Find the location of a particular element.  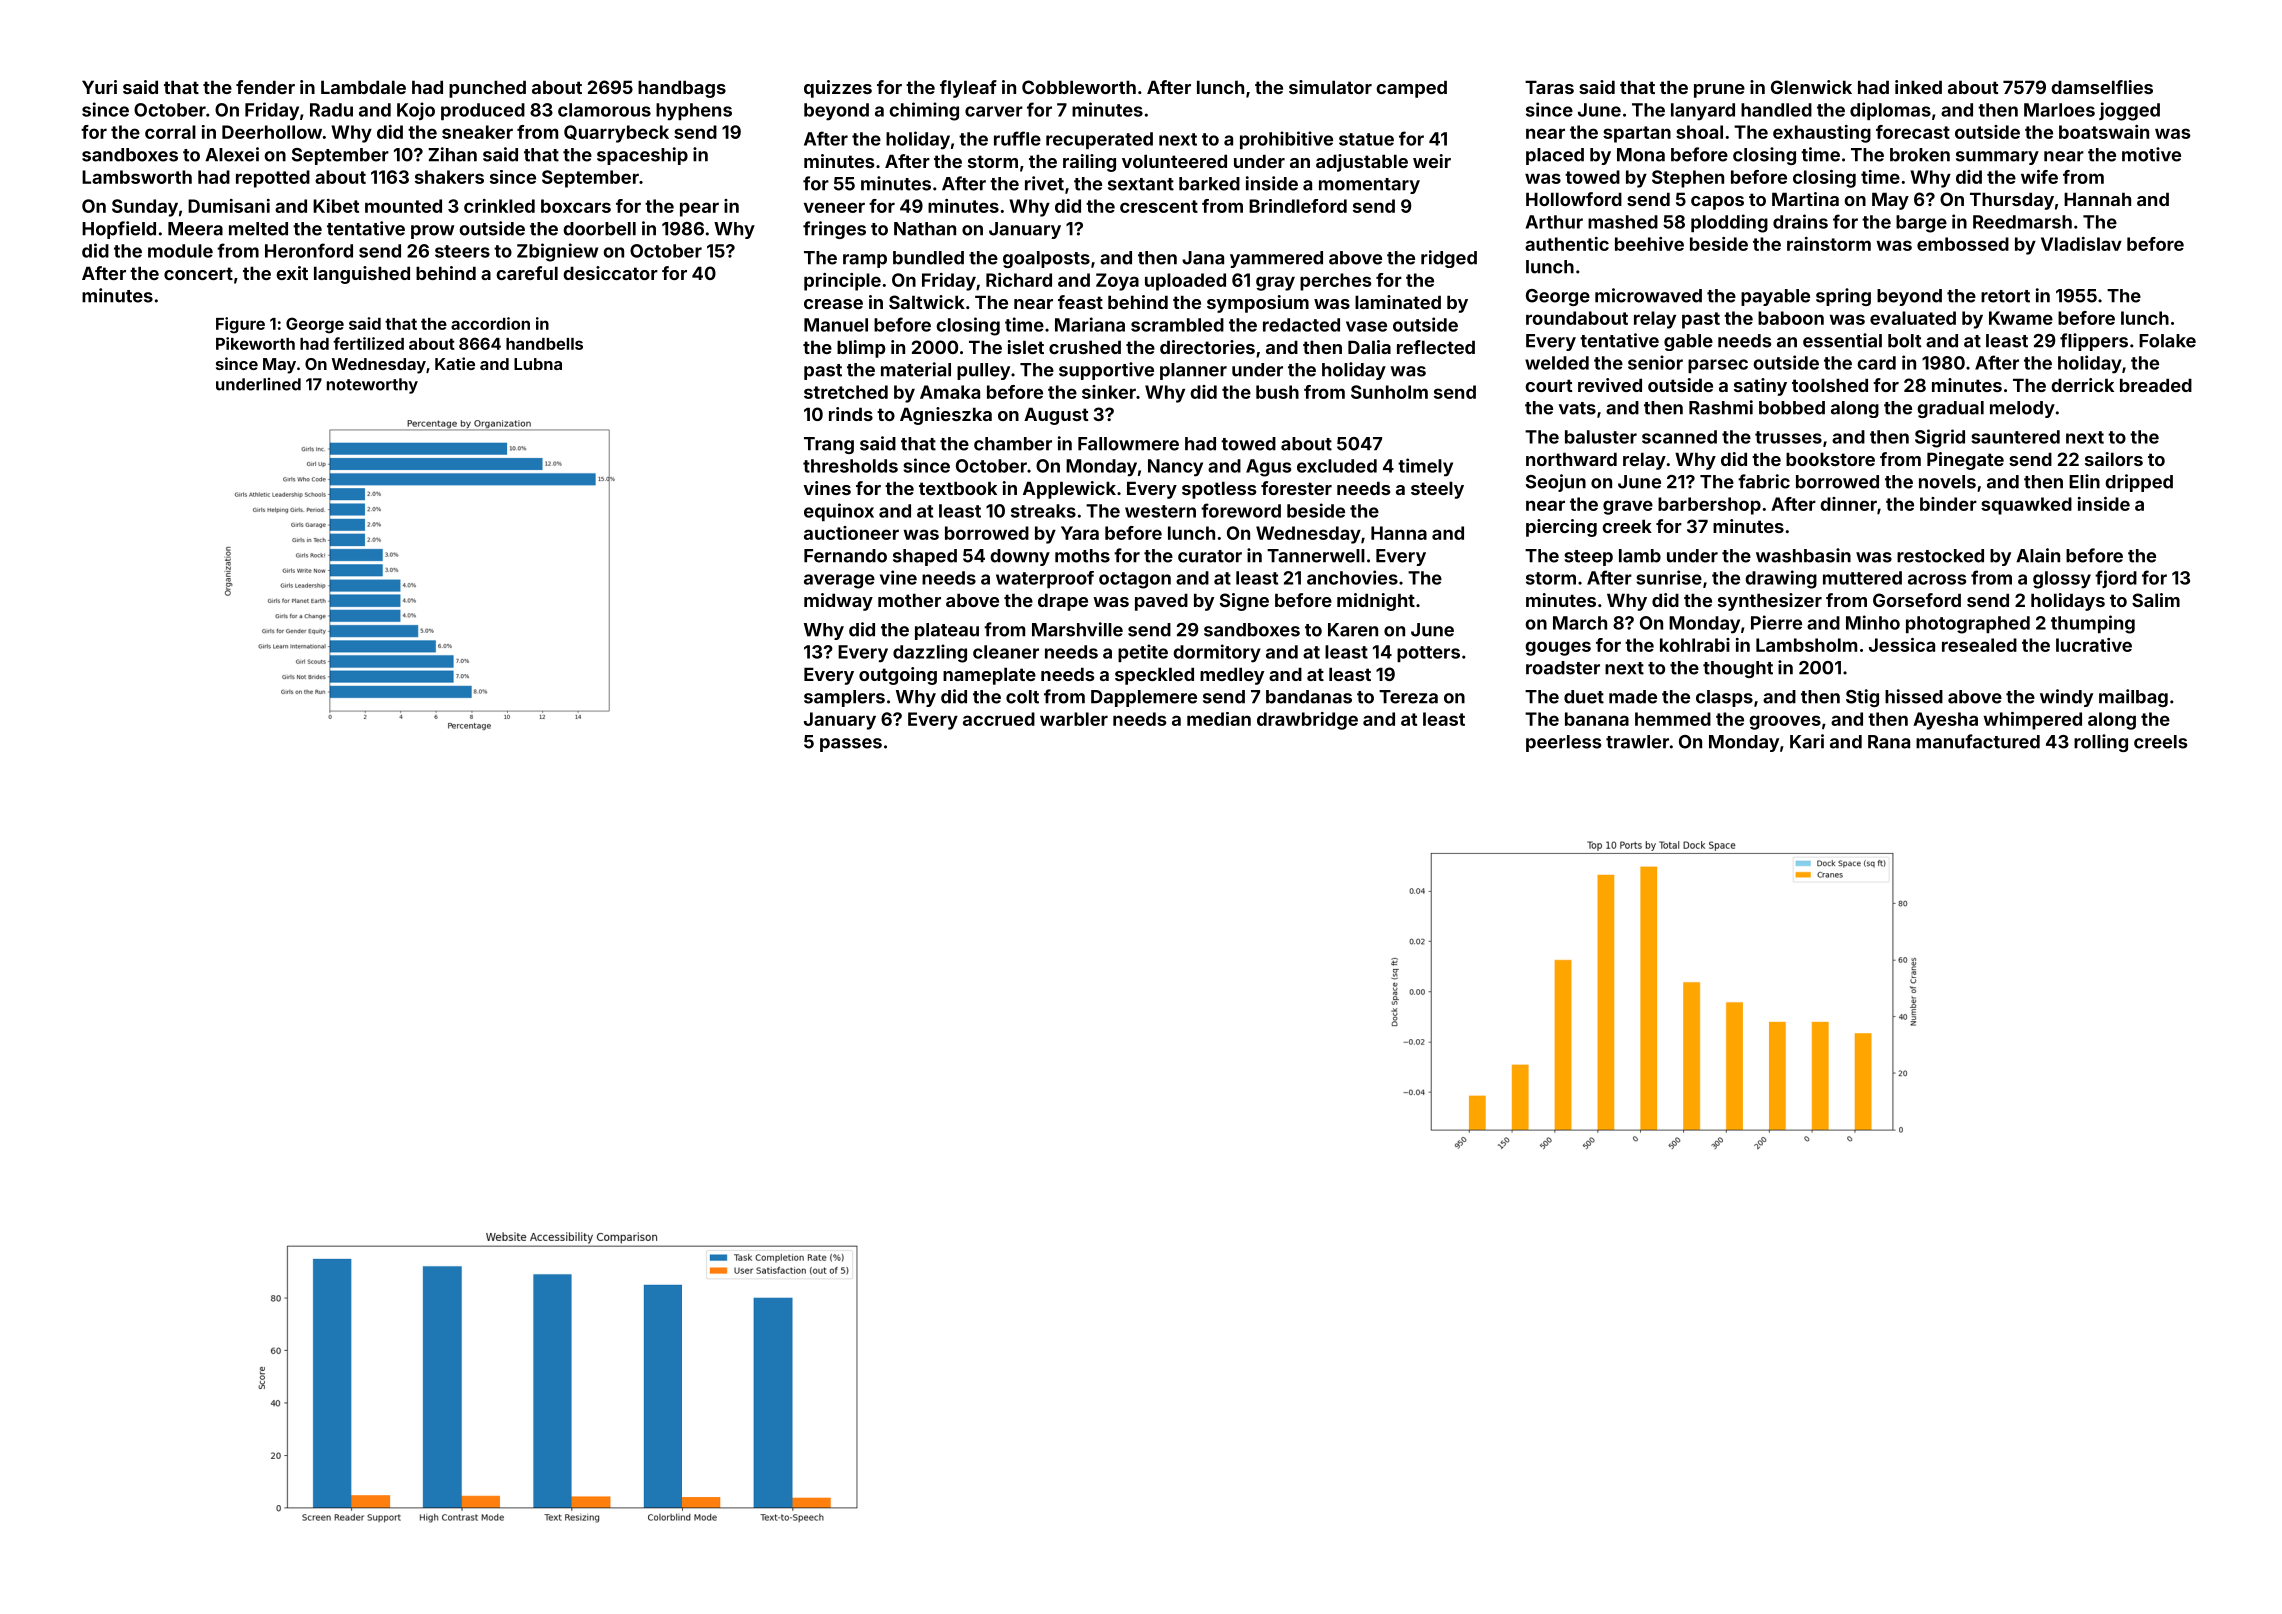

samplers is located at coordinates (844, 698).
